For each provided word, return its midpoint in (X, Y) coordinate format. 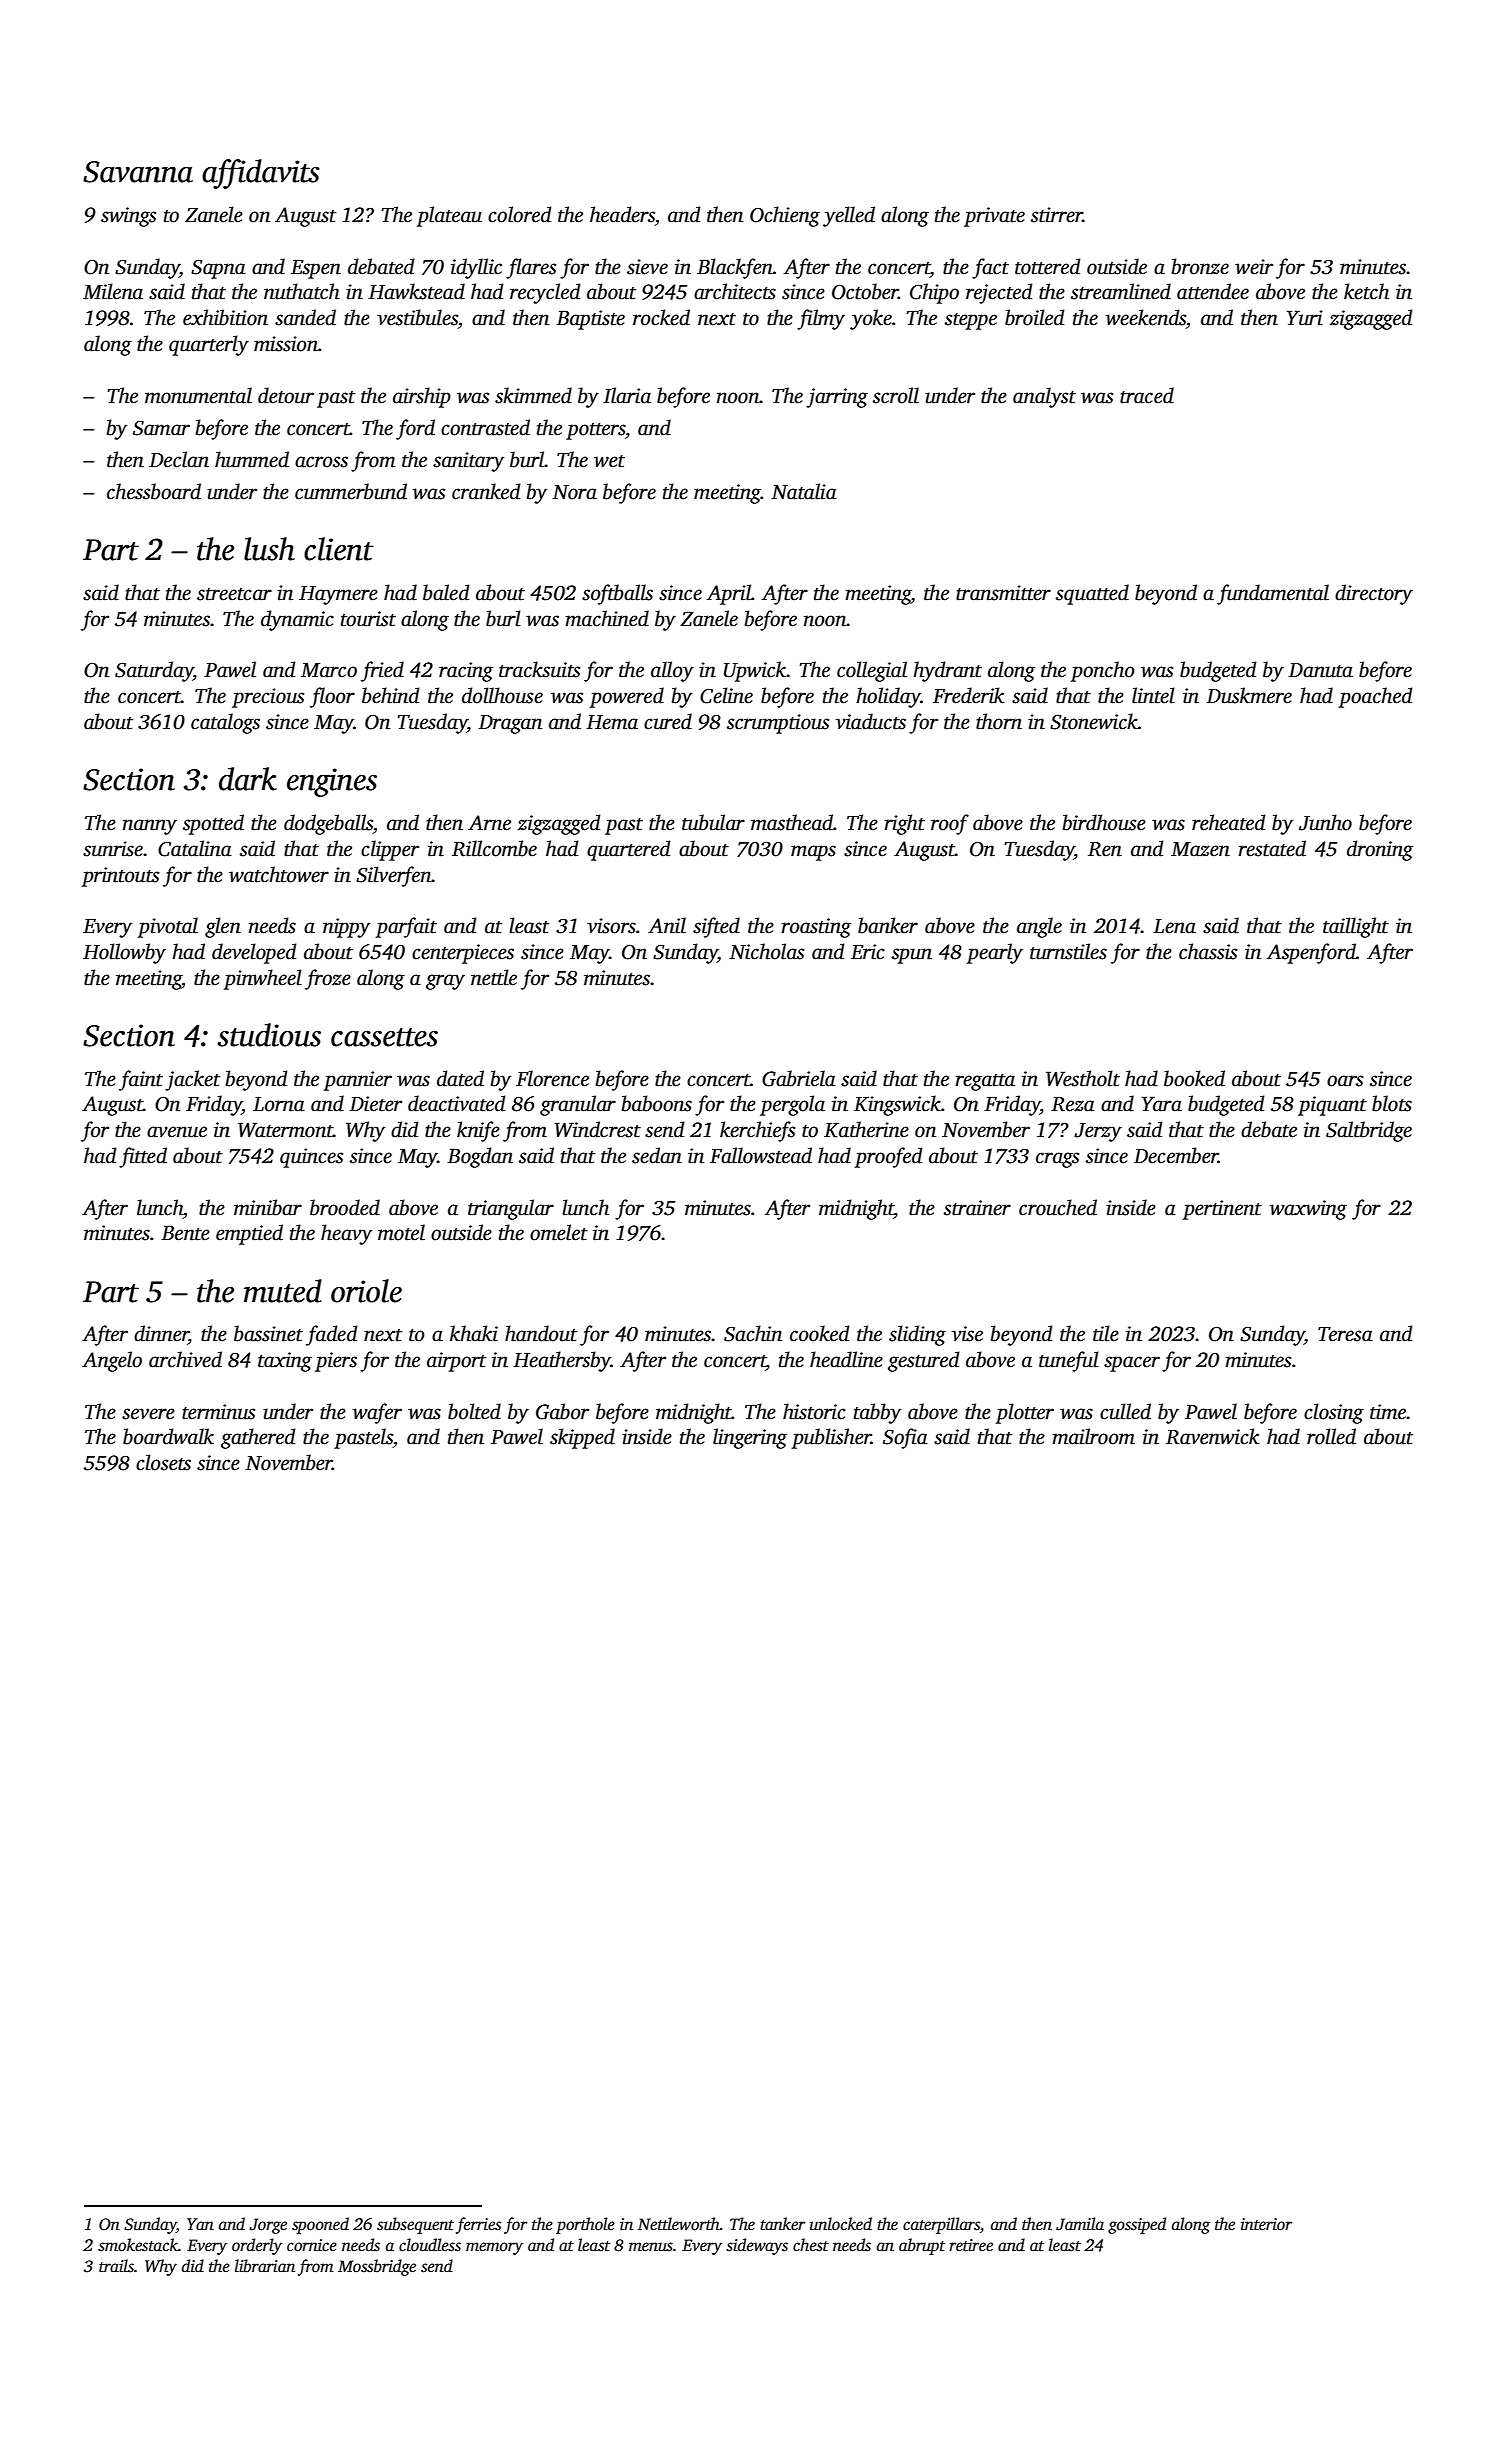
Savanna (138, 172)
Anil (667, 925)
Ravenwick (1213, 1436)
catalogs (225, 723)
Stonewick (1094, 721)
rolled (1331, 1436)
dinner (161, 1334)
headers (622, 214)
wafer (377, 1413)
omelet (559, 1232)
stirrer (1057, 215)
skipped (582, 1438)
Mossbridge (377, 2267)
